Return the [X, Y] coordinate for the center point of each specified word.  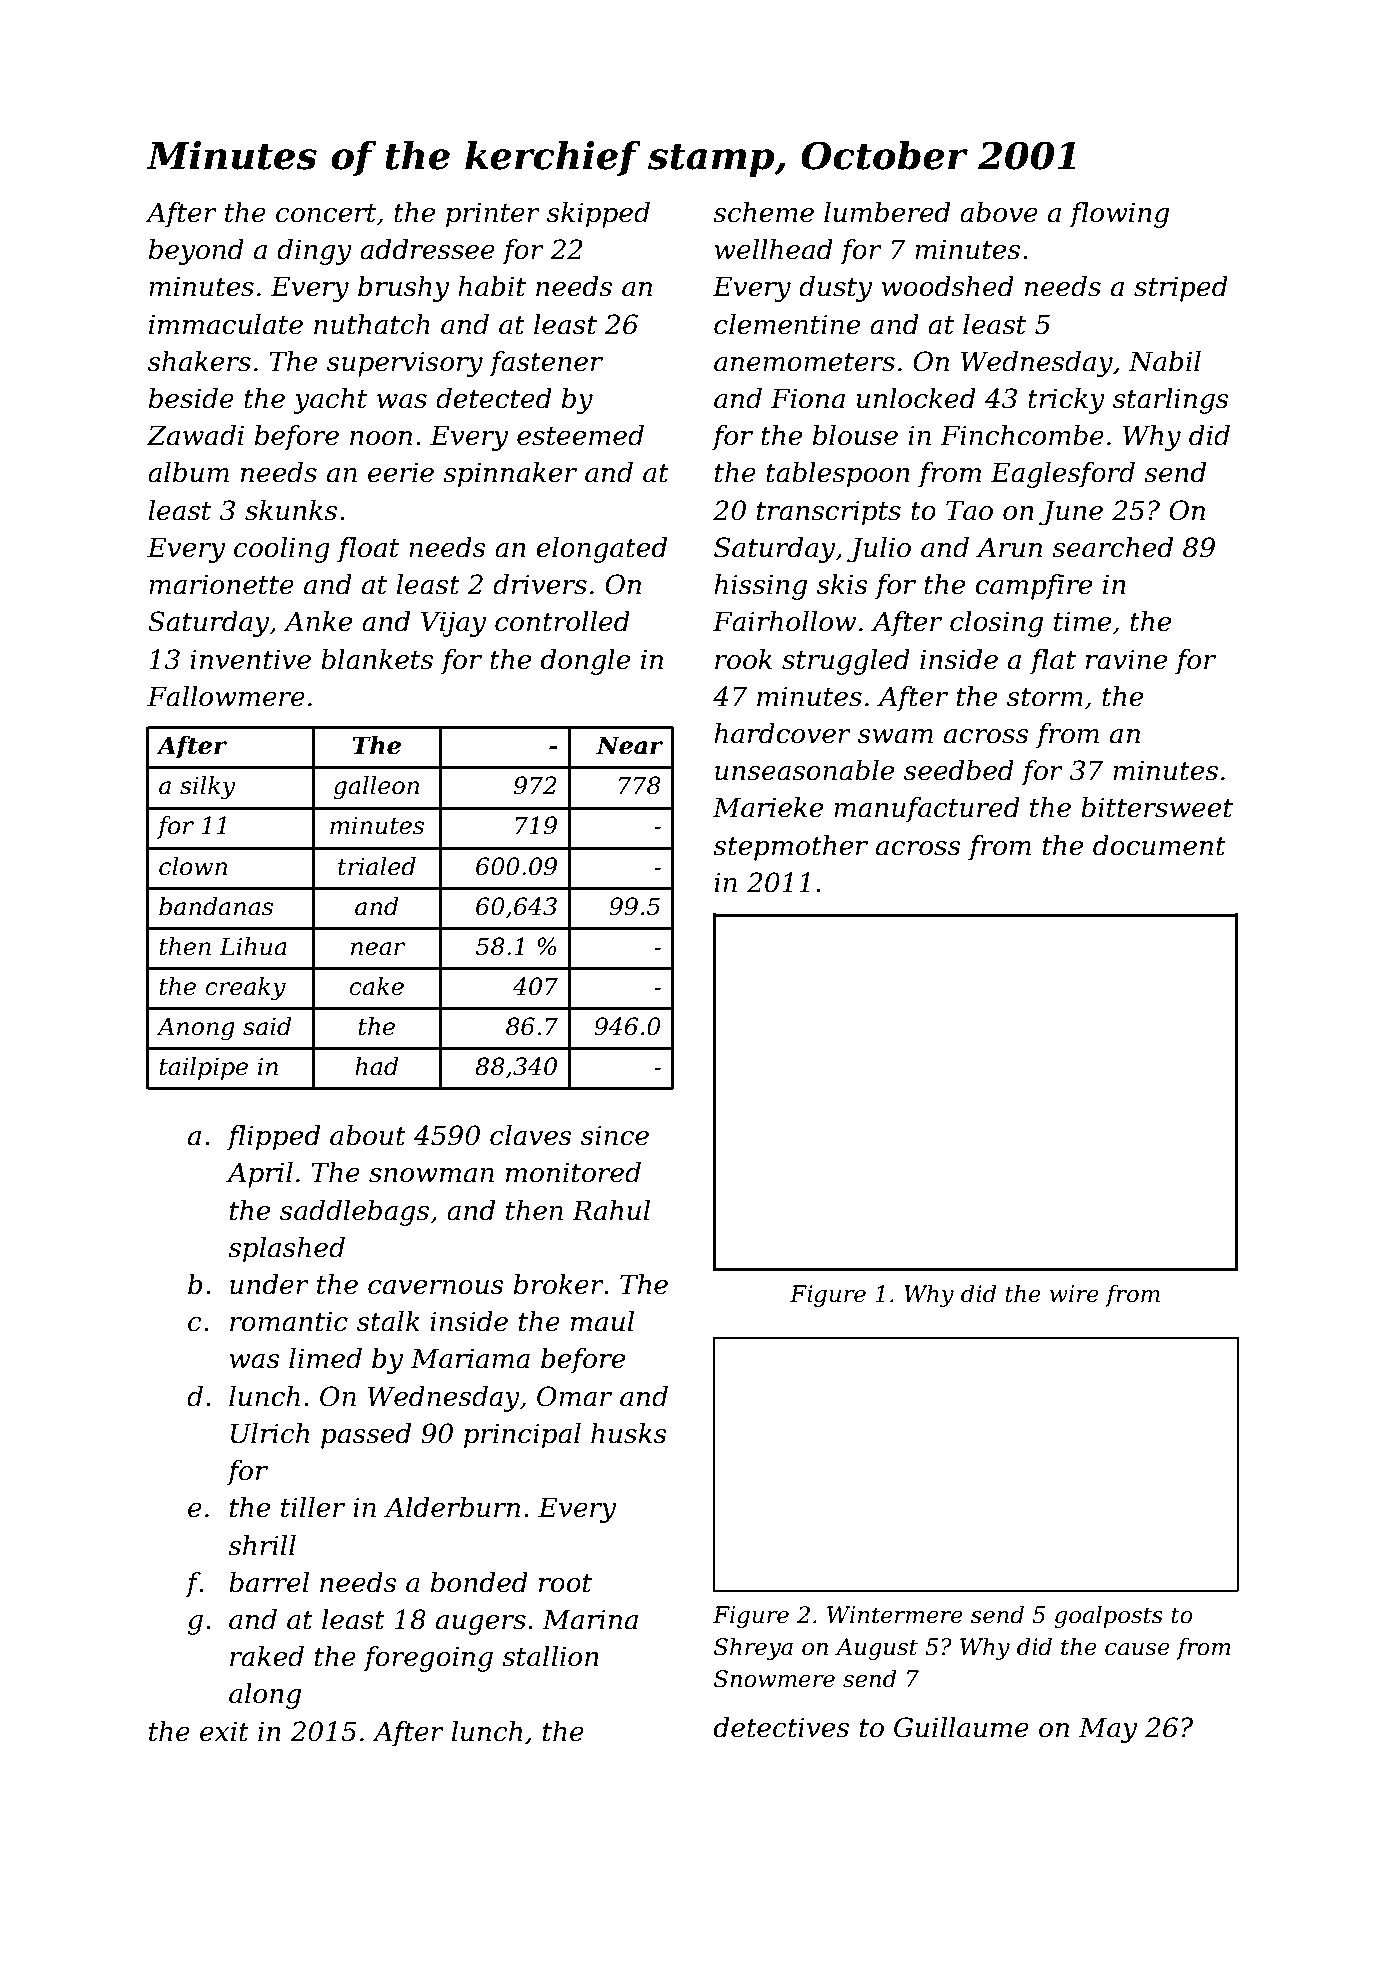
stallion [550, 1656]
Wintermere [895, 1615]
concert [326, 213]
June [1071, 513]
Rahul [611, 1210]
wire [1074, 1294]
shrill [262, 1545]
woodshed [948, 286]
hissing [760, 587]
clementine [787, 324]
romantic [289, 1321]
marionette [221, 584]
